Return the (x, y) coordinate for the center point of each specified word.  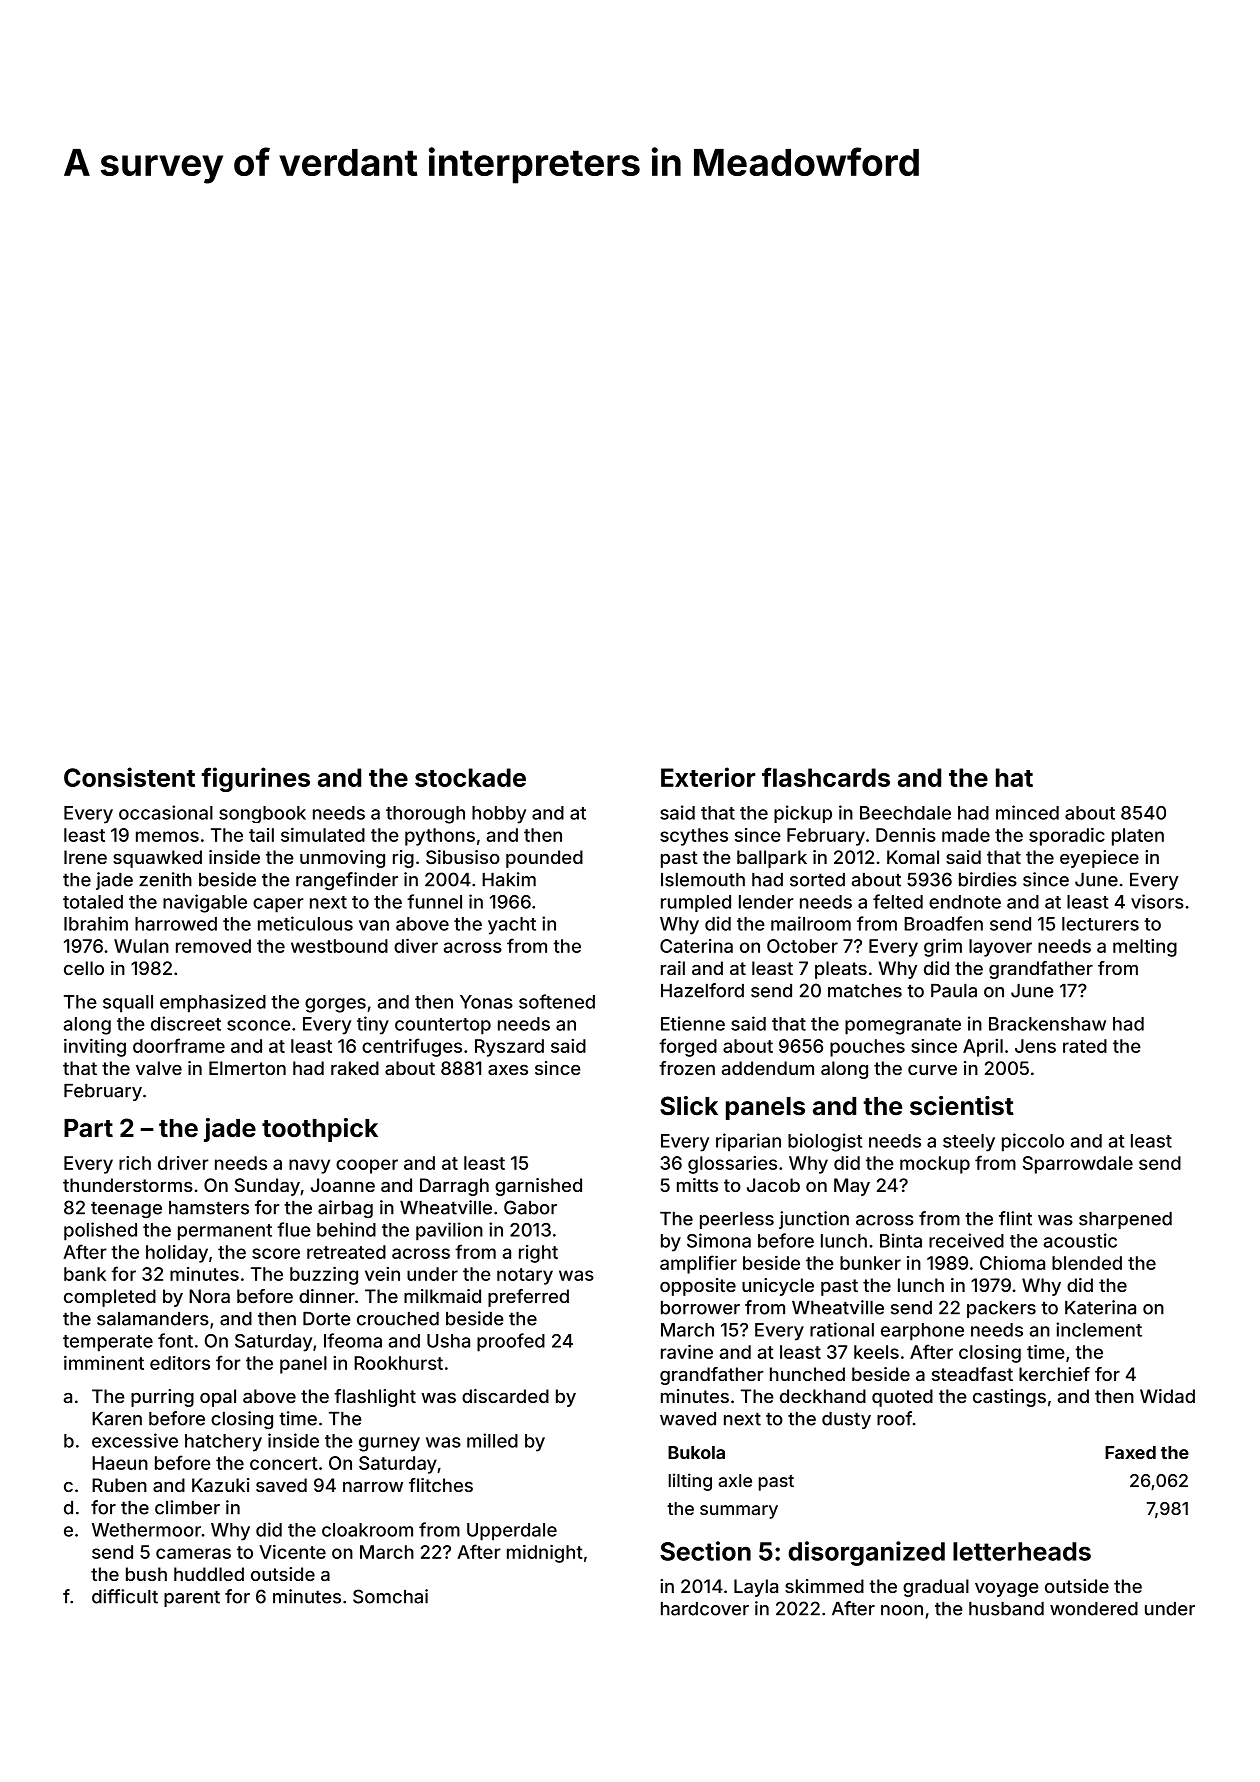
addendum (768, 1068)
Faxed (1130, 1452)
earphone (922, 1332)
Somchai (390, 1596)
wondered (1094, 1609)
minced (1027, 812)
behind (346, 1229)
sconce (259, 1025)
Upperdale (512, 1532)
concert (284, 1463)
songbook (262, 814)
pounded (544, 859)
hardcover (705, 1609)
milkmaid (442, 1296)
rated (1085, 1046)
